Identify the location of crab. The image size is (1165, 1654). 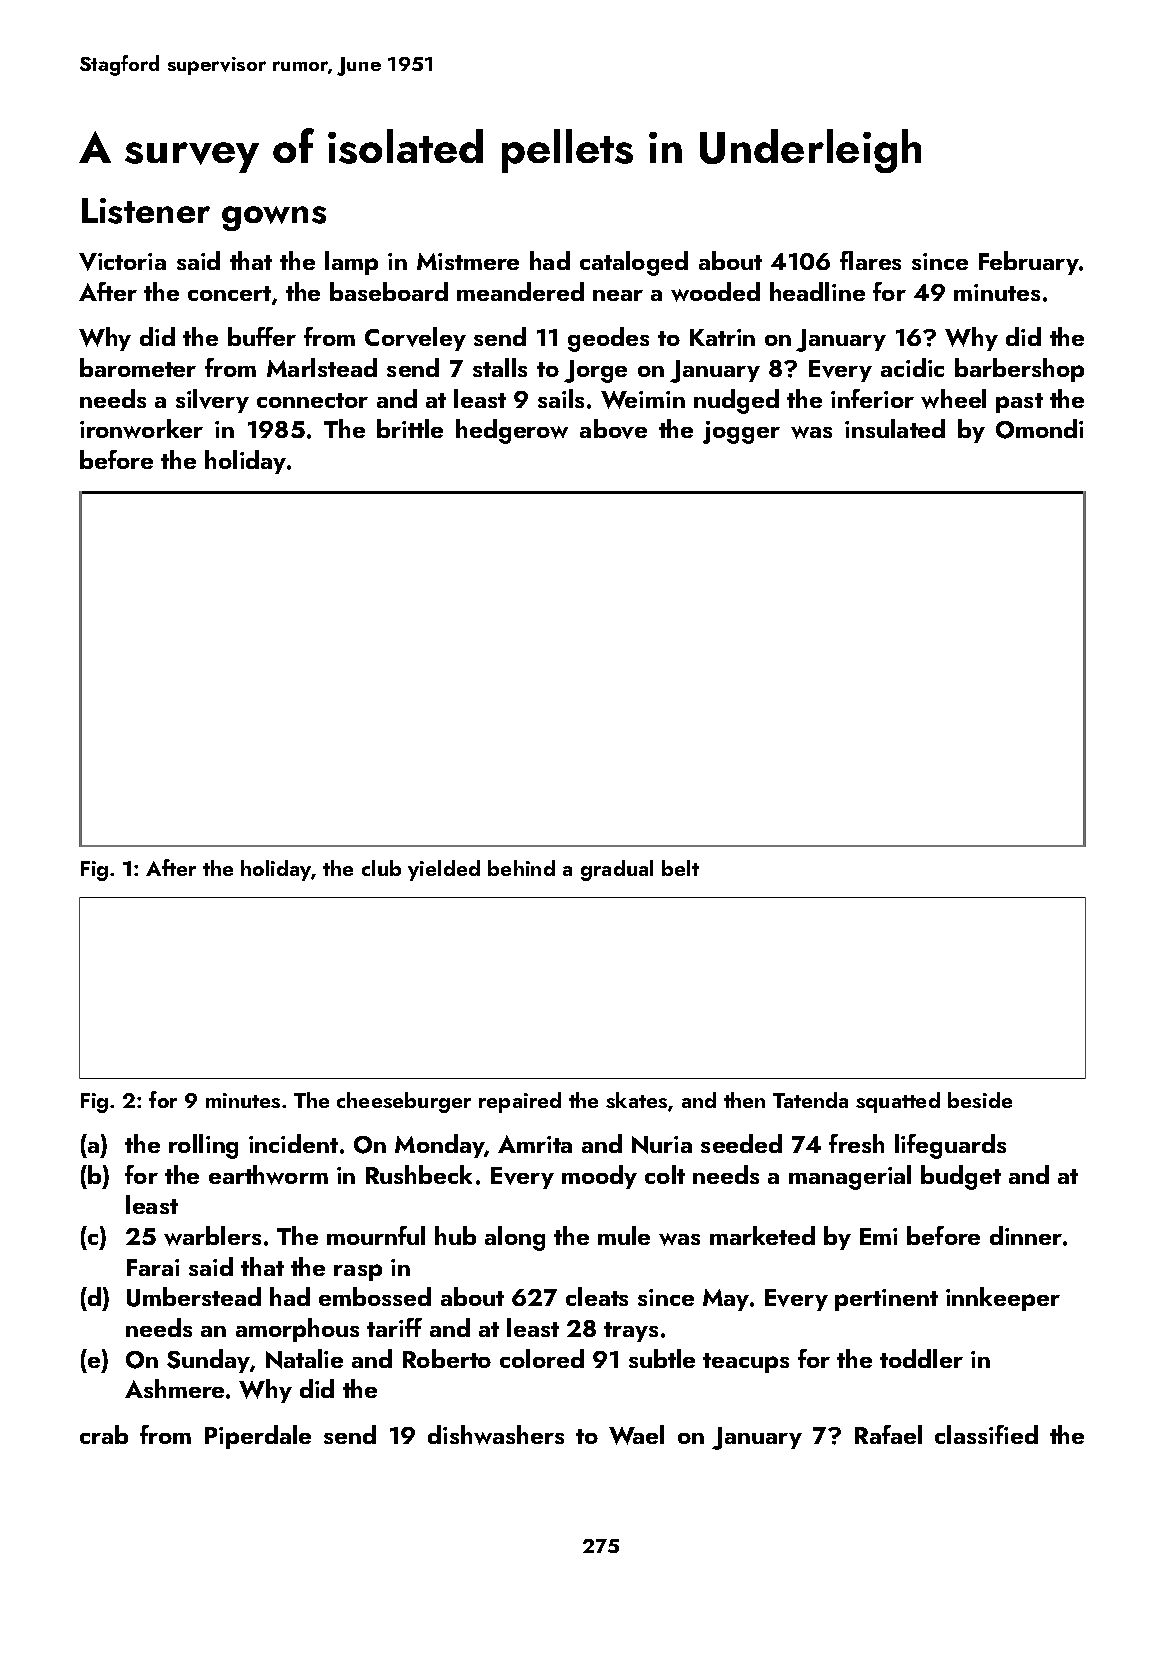
(104, 1434).
